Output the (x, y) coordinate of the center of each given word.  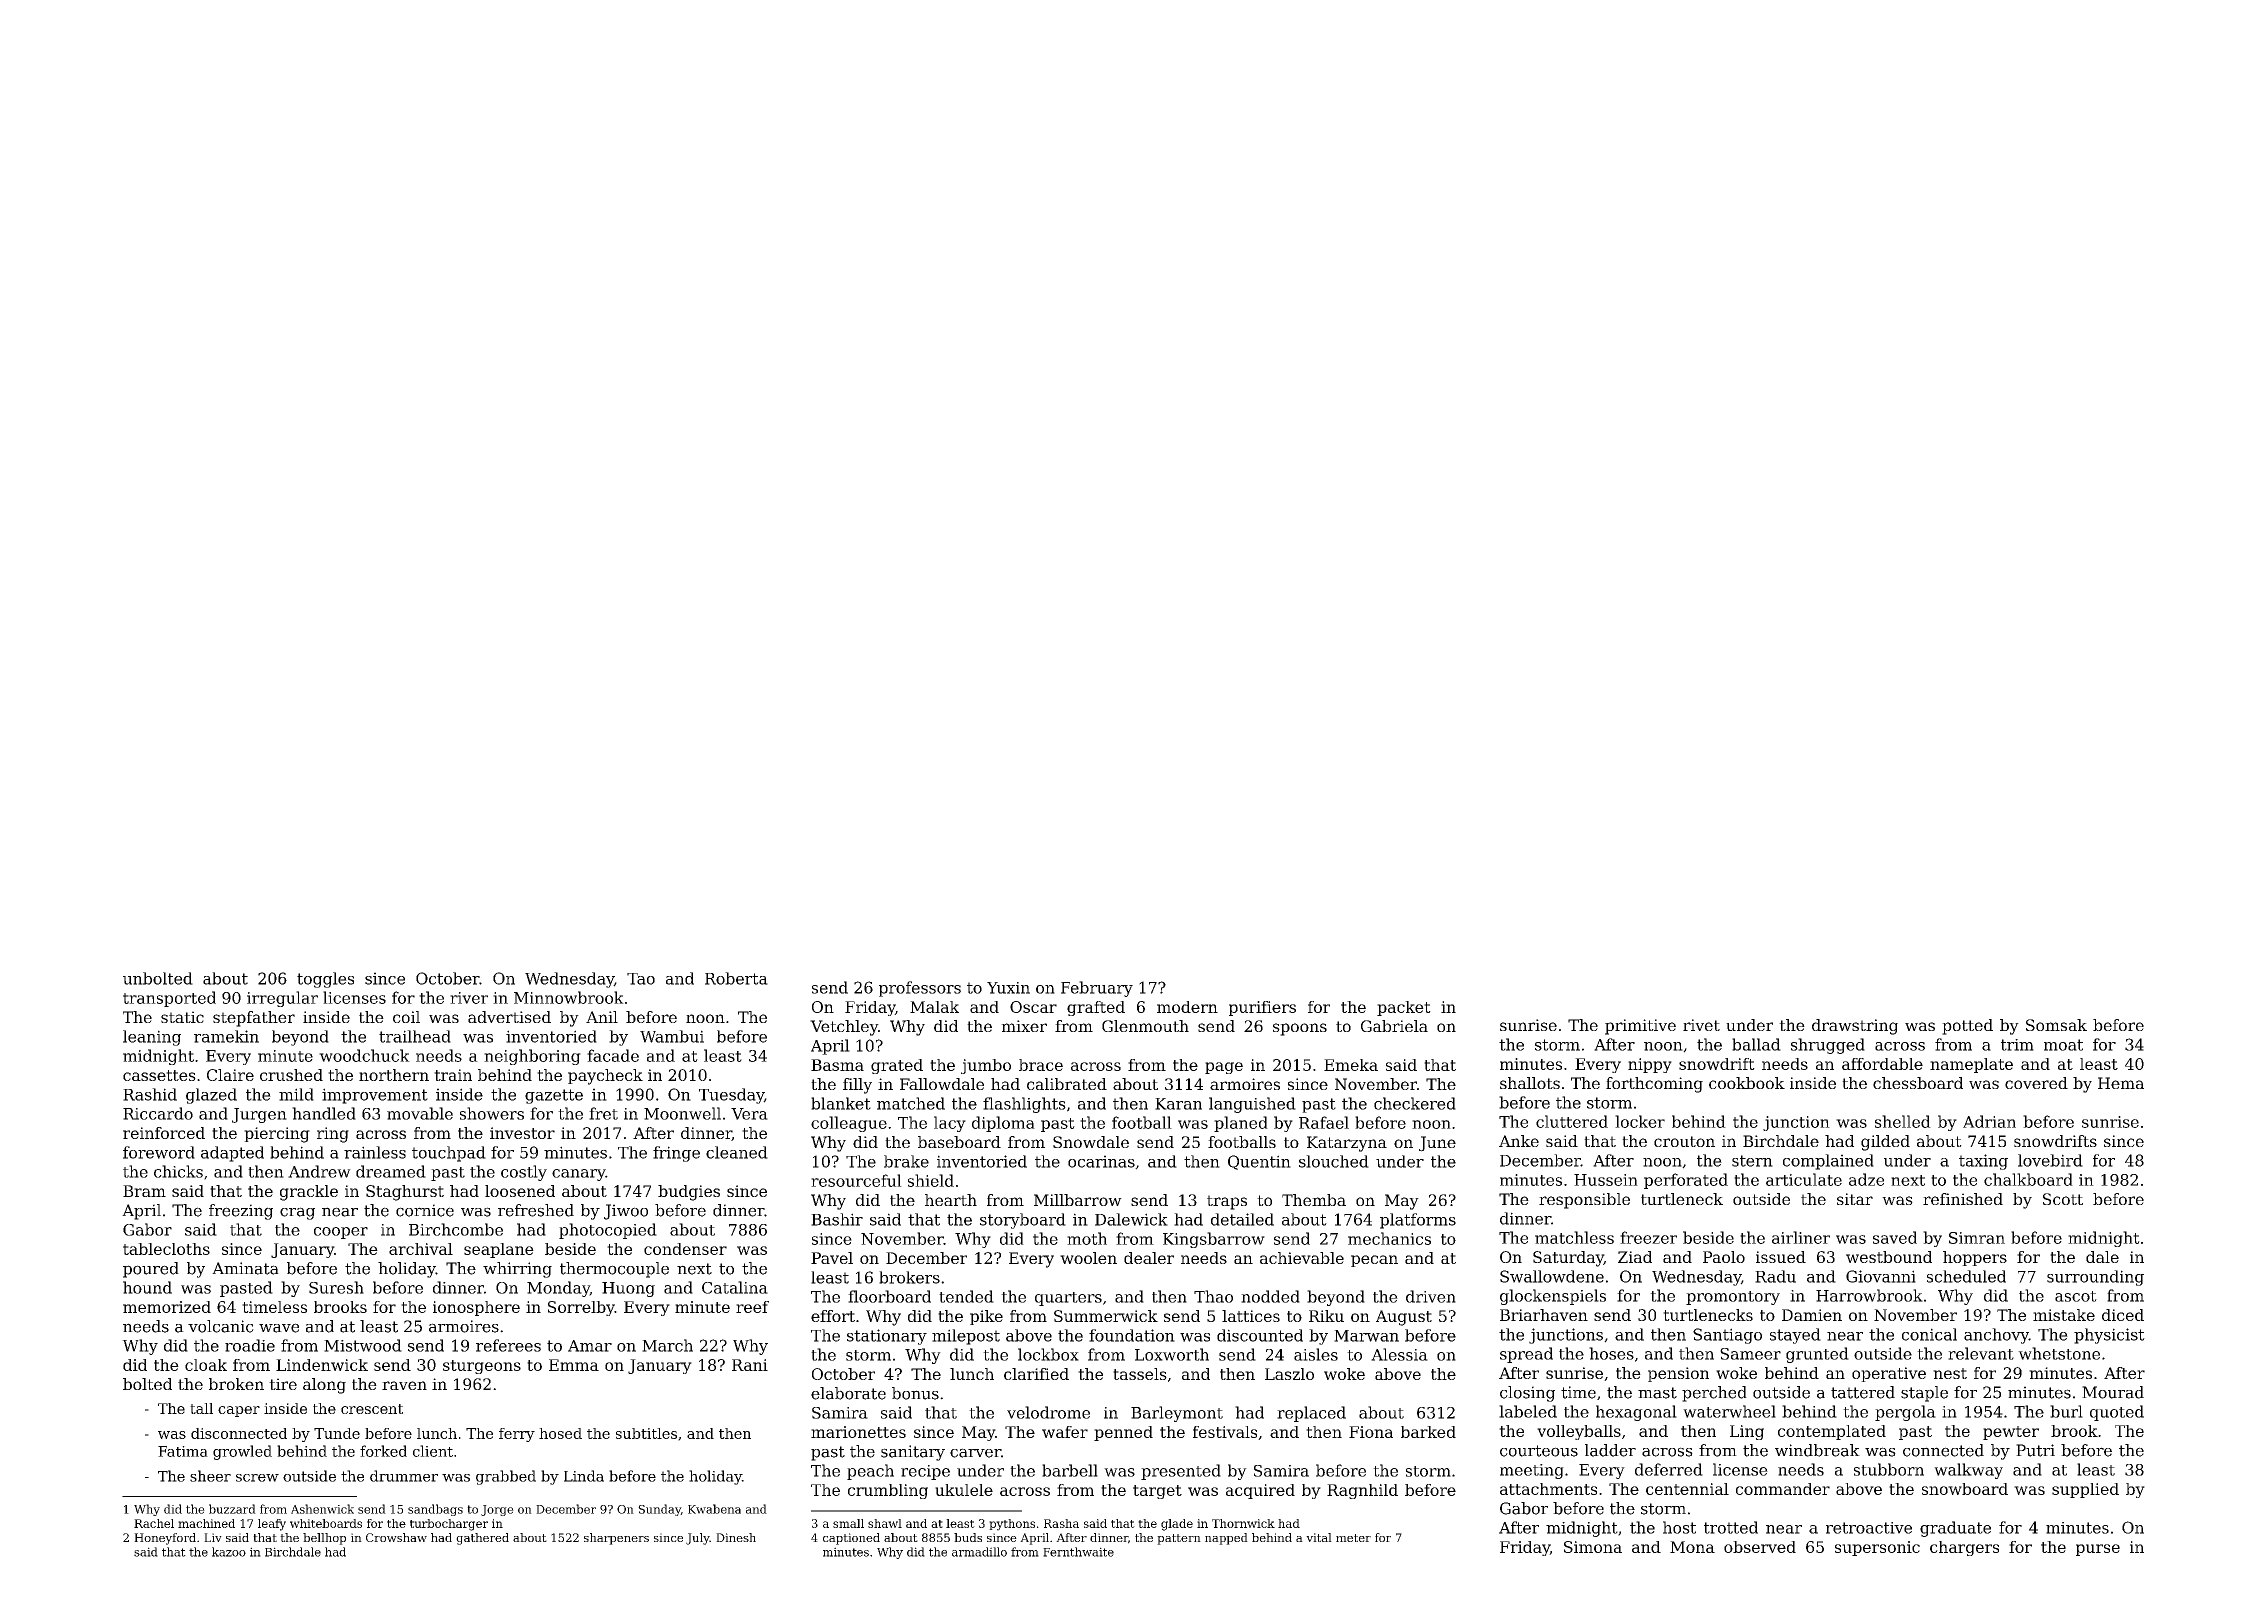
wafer (1065, 1432)
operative (1889, 1374)
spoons (1300, 1029)
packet (1404, 1008)
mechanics (1389, 1238)
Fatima (183, 1451)
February (1097, 989)
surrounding (2095, 1278)
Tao (641, 979)
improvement (375, 1096)
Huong (628, 1289)
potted (1967, 1027)
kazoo (229, 1552)
